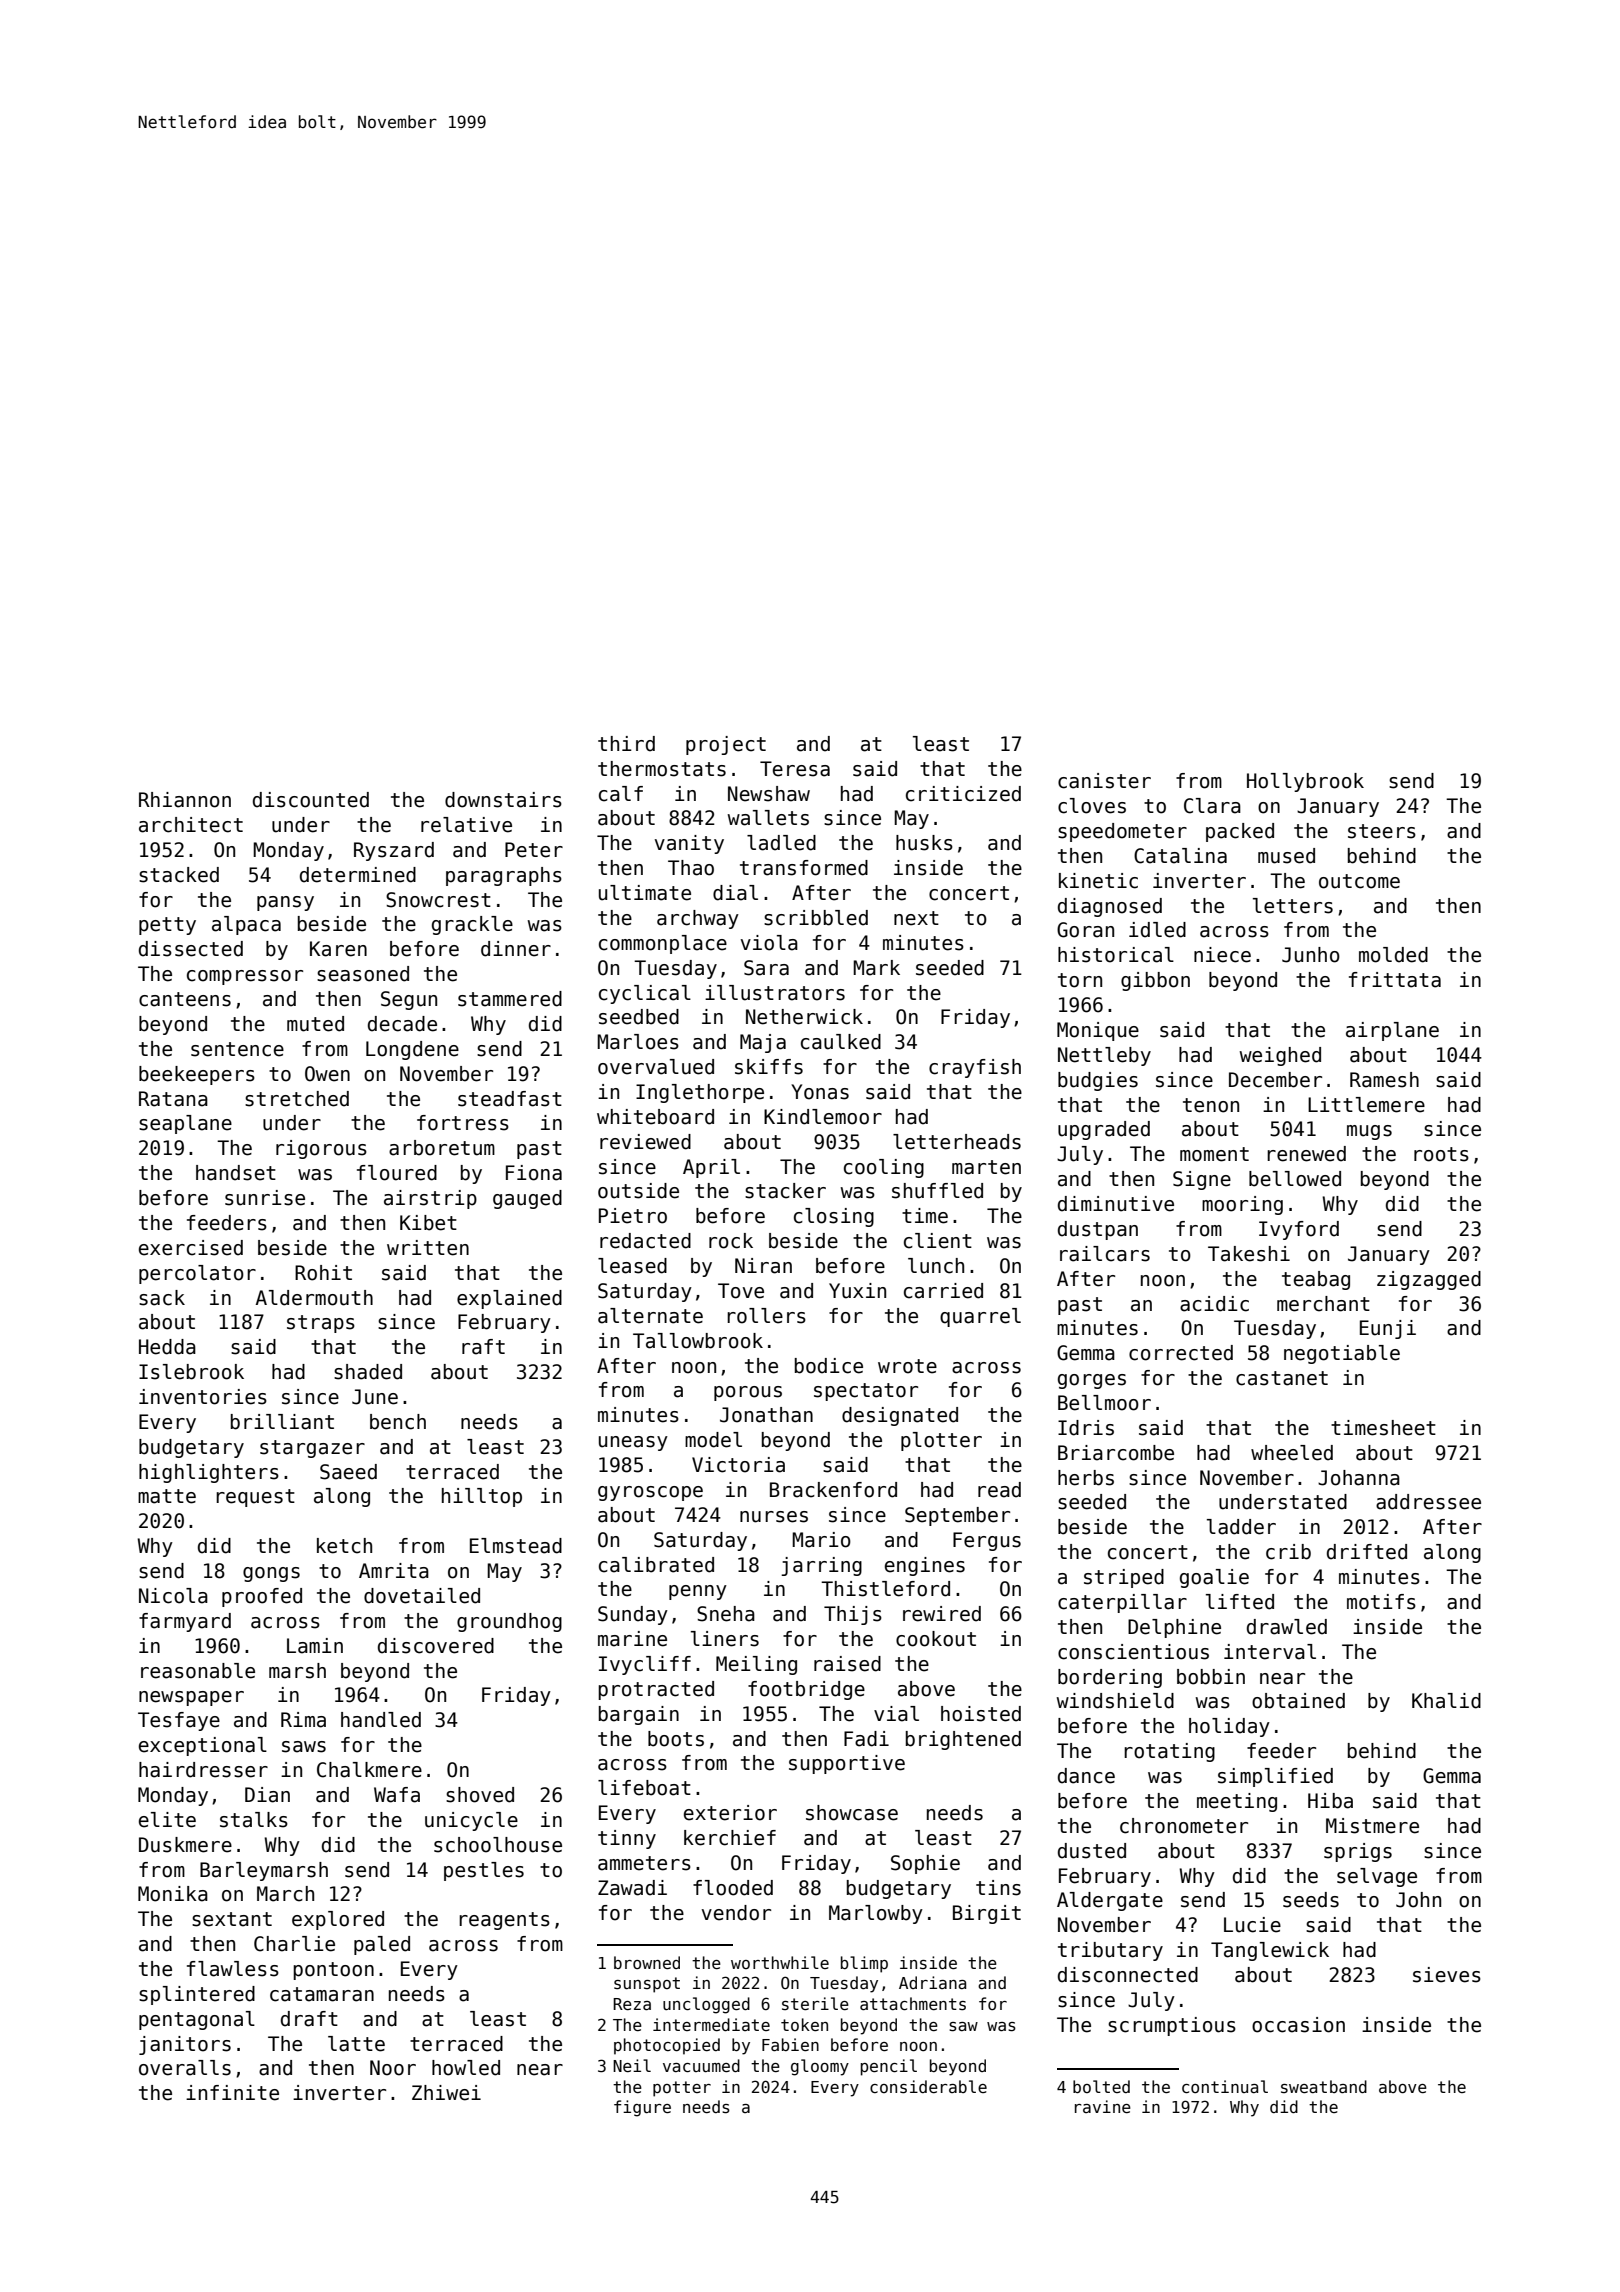 This screenshot has width=1620, height=2292. Describe the element at coordinates (237, 1049) in the screenshot. I see `sentence` at that location.
